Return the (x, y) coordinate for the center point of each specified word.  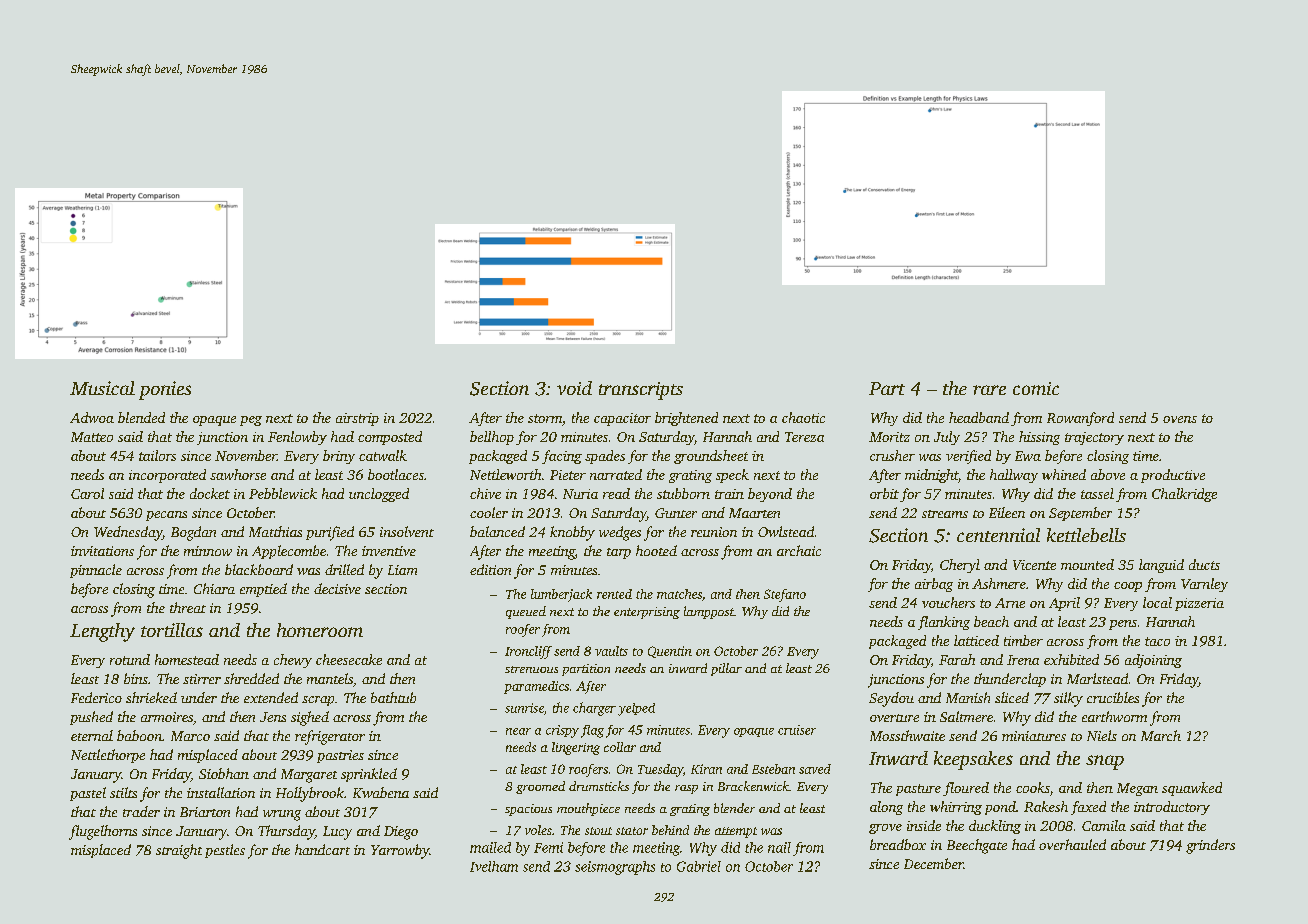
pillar (726, 669)
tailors (157, 455)
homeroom (320, 630)
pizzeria (1199, 604)
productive (1173, 476)
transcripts (641, 391)
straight (179, 851)
